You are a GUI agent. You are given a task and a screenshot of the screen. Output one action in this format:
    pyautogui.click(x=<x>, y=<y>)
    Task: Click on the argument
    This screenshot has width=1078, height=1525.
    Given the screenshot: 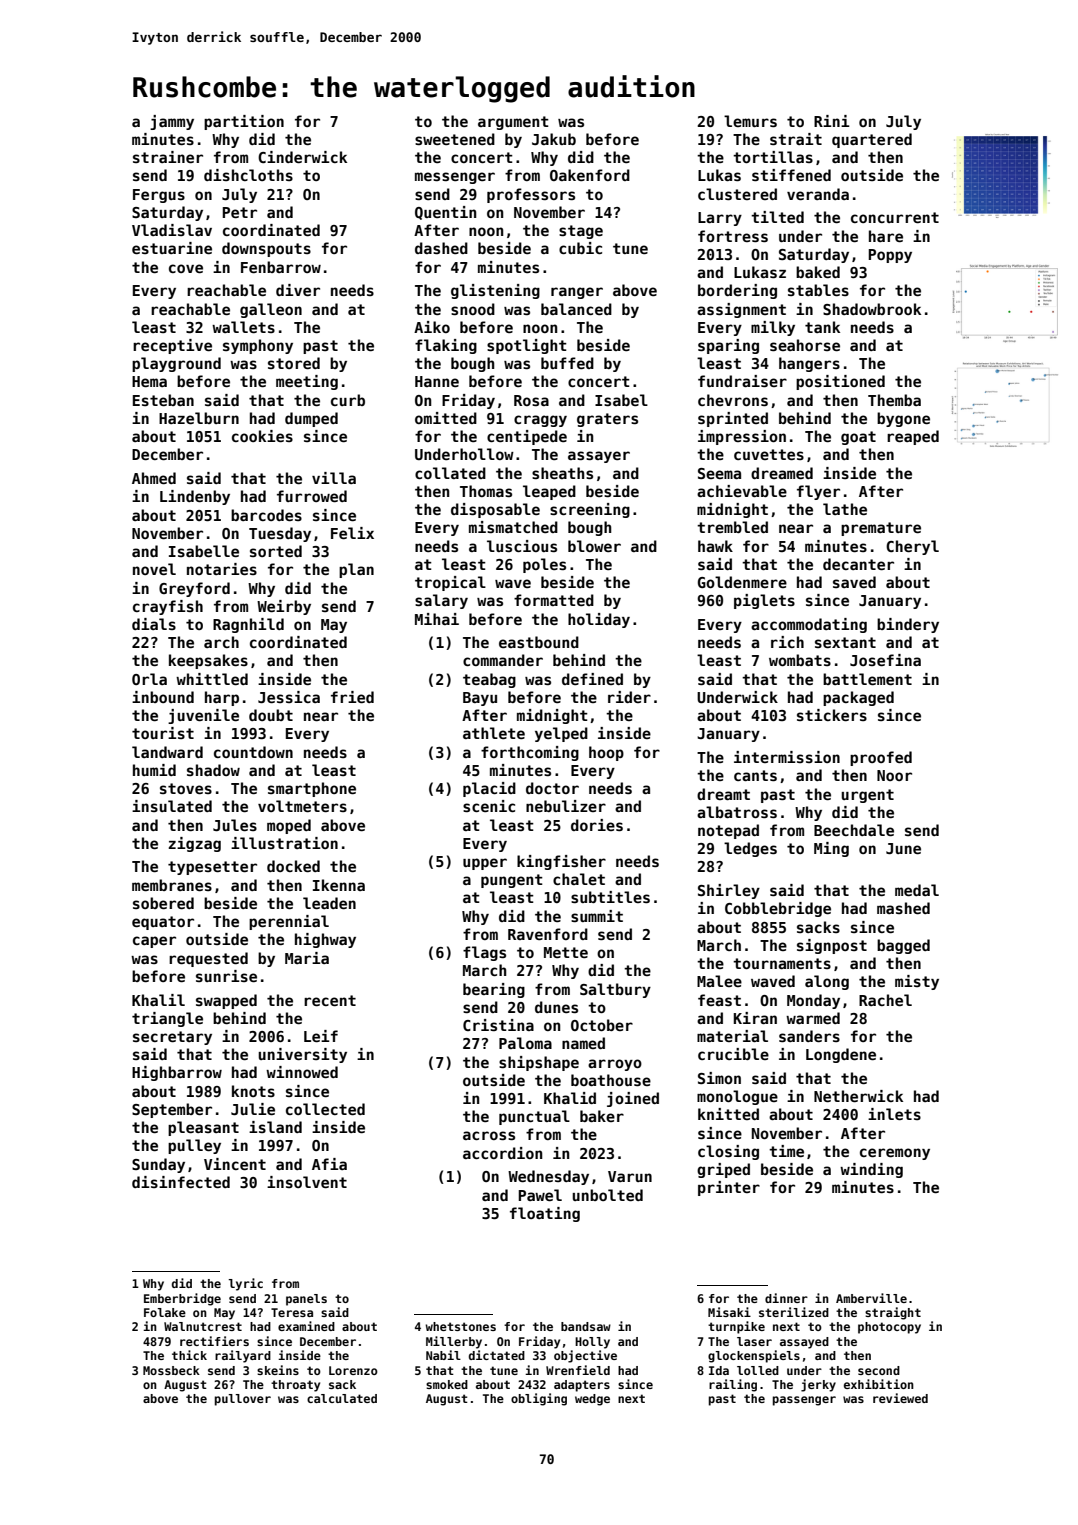 What is the action you would take?
    pyautogui.click(x=513, y=123)
